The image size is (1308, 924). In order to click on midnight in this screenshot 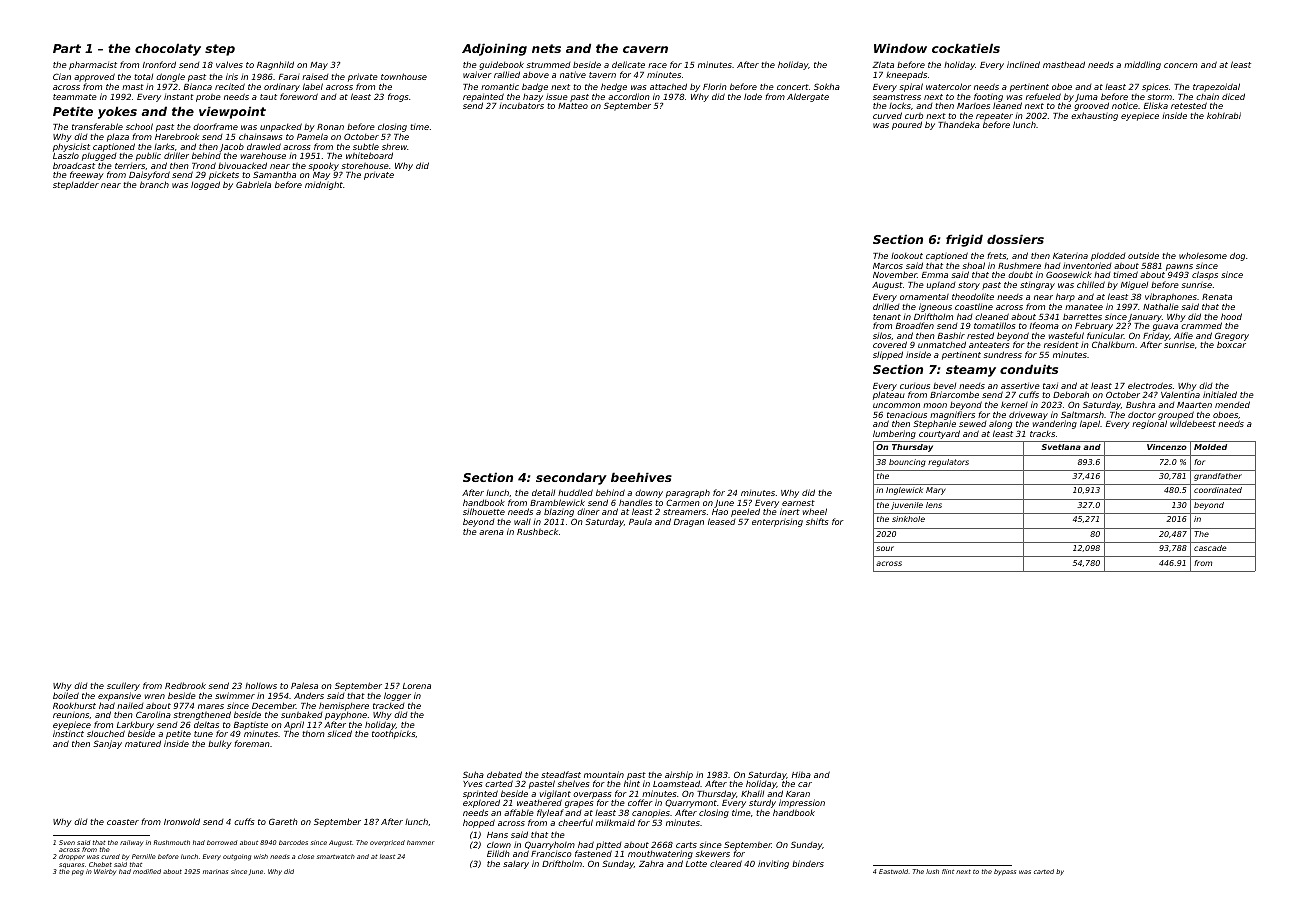, I will do `click(324, 185)`.
